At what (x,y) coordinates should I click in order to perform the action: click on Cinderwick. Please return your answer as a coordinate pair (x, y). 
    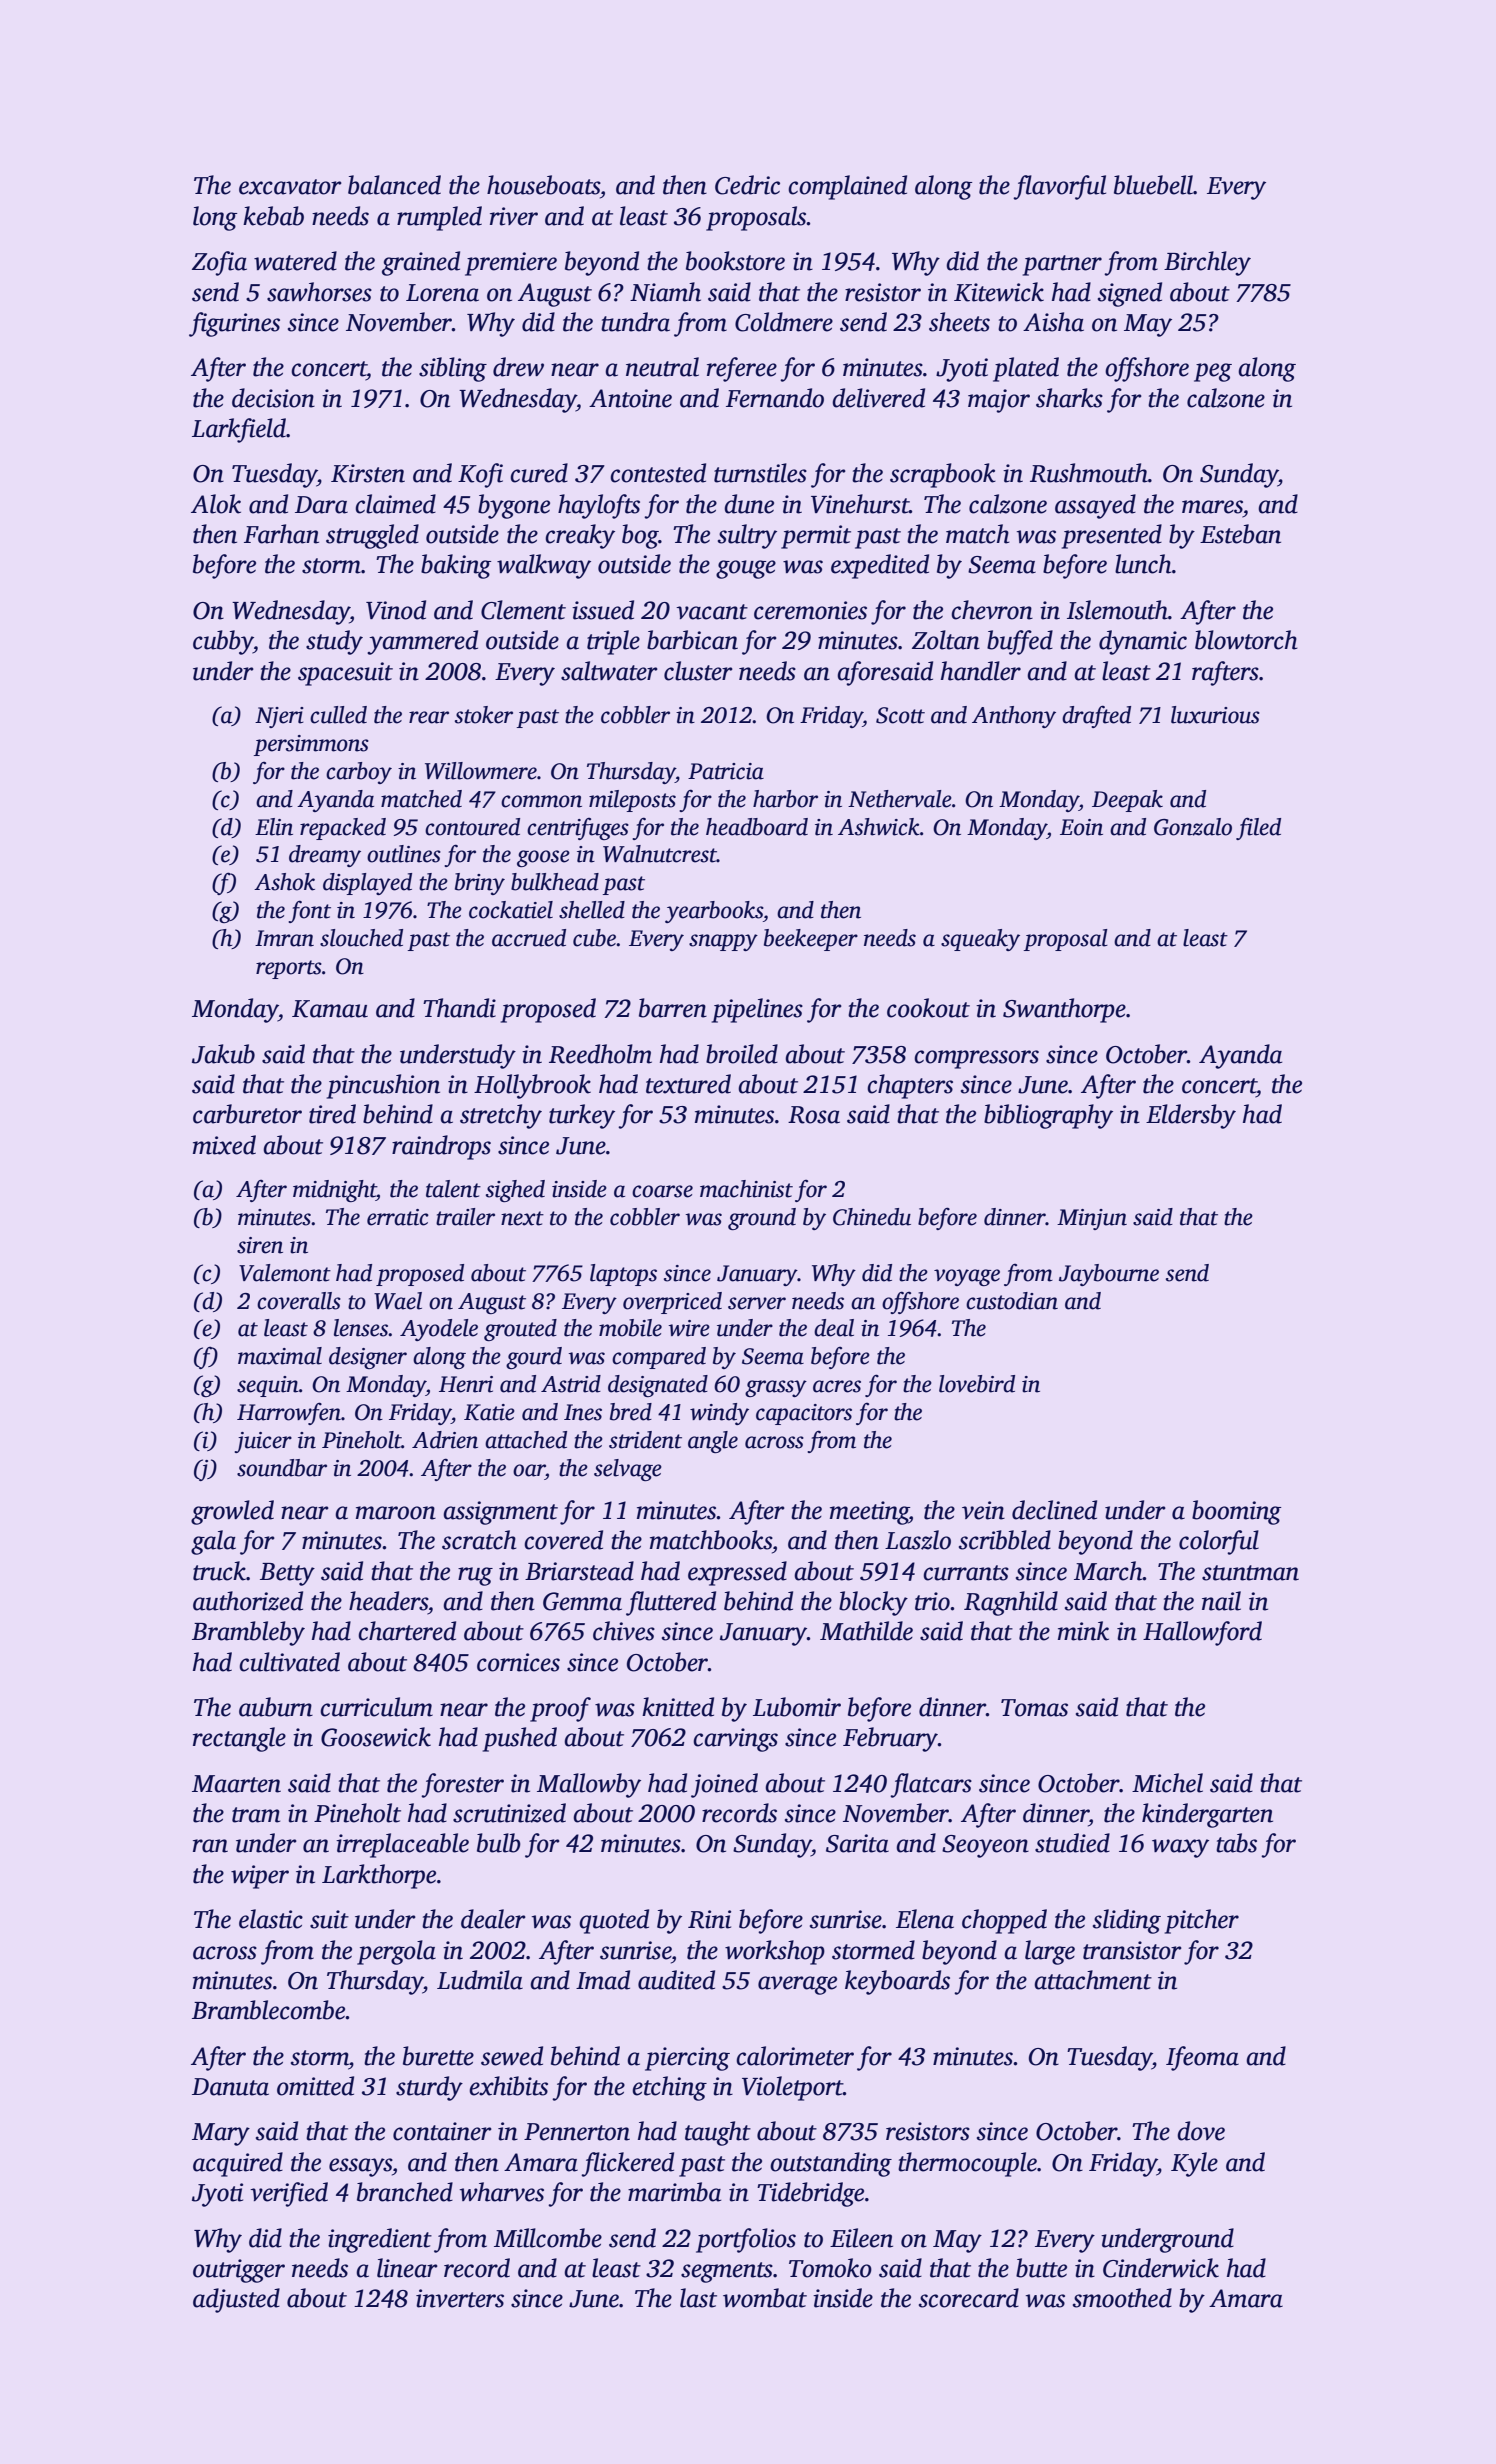
    Looking at the image, I should click on (1161, 2268).
